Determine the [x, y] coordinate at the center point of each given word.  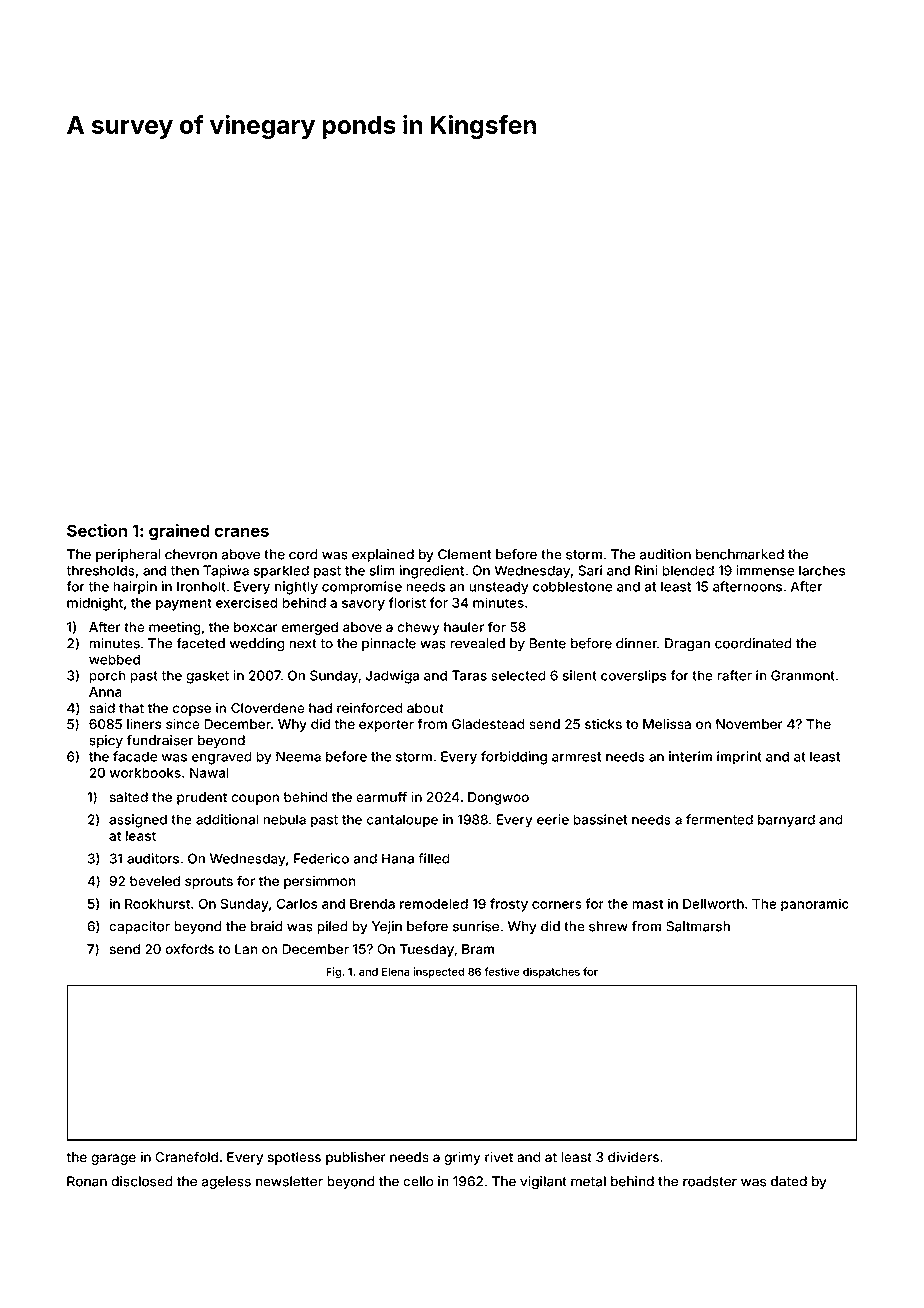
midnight [95, 604]
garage [113, 1159]
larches [822, 570]
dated [789, 1181]
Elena [396, 971]
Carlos [296, 903]
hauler [464, 627]
